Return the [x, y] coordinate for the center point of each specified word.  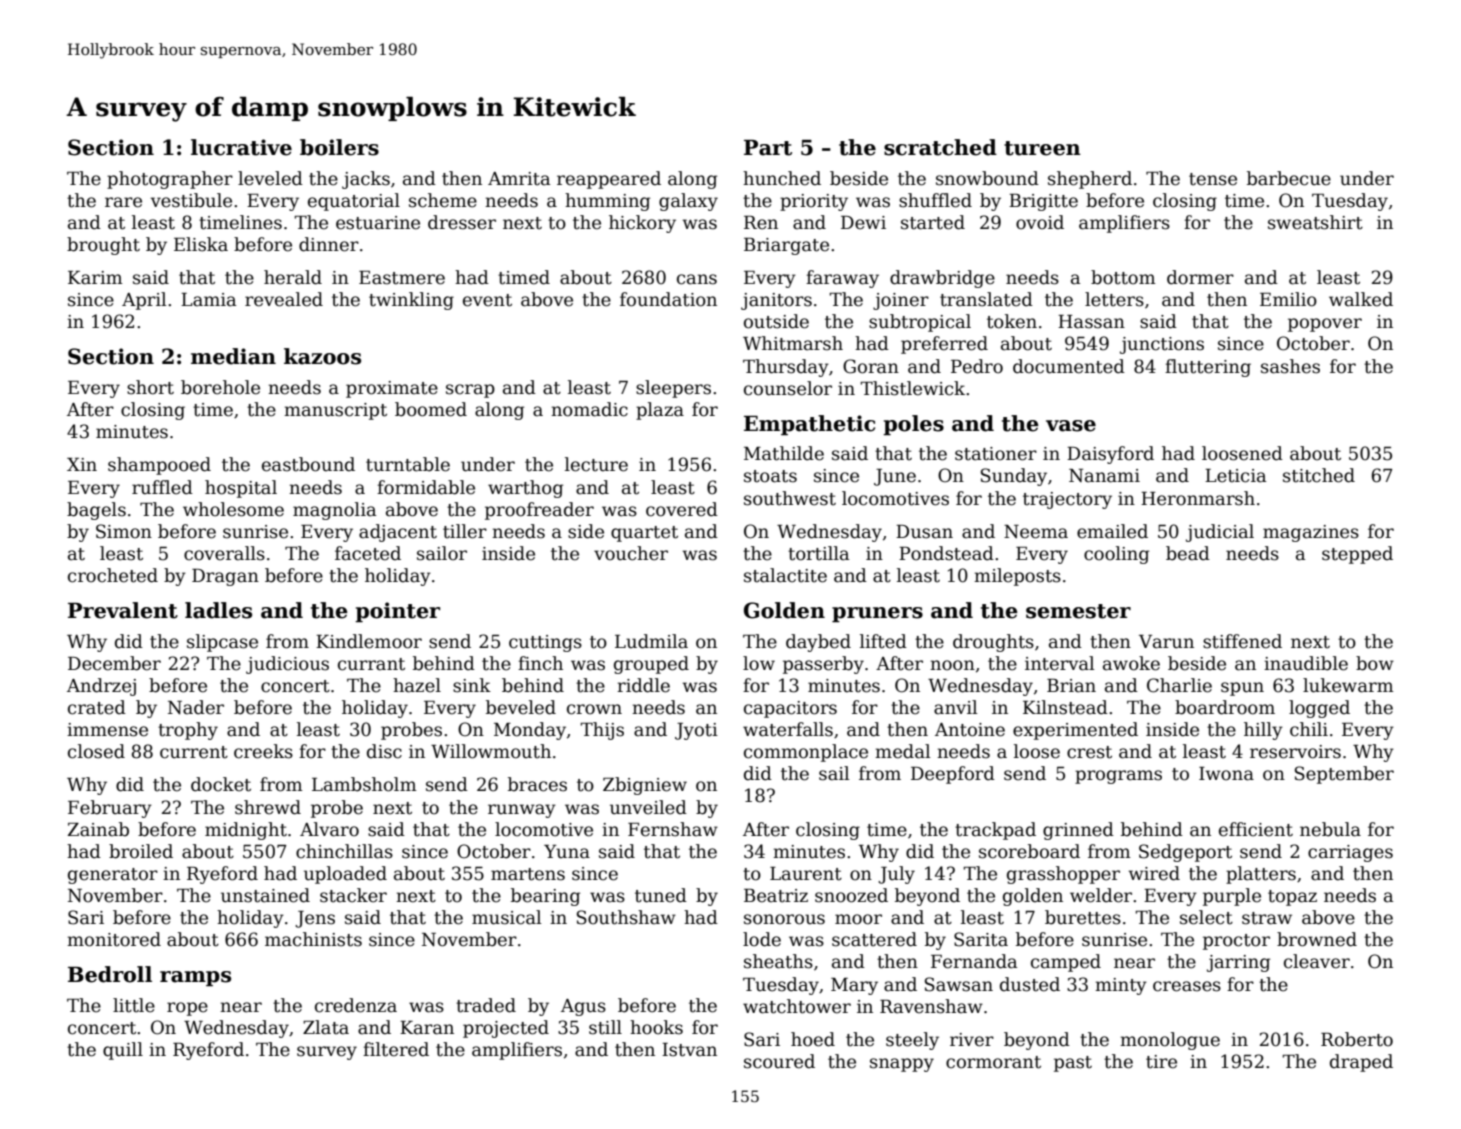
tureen [1042, 148]
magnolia [335, 511]
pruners [877, 614]
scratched [940, 147]
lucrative [241, 147]
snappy [902, 1065]
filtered [396, 1049]
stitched [1319, 475]
